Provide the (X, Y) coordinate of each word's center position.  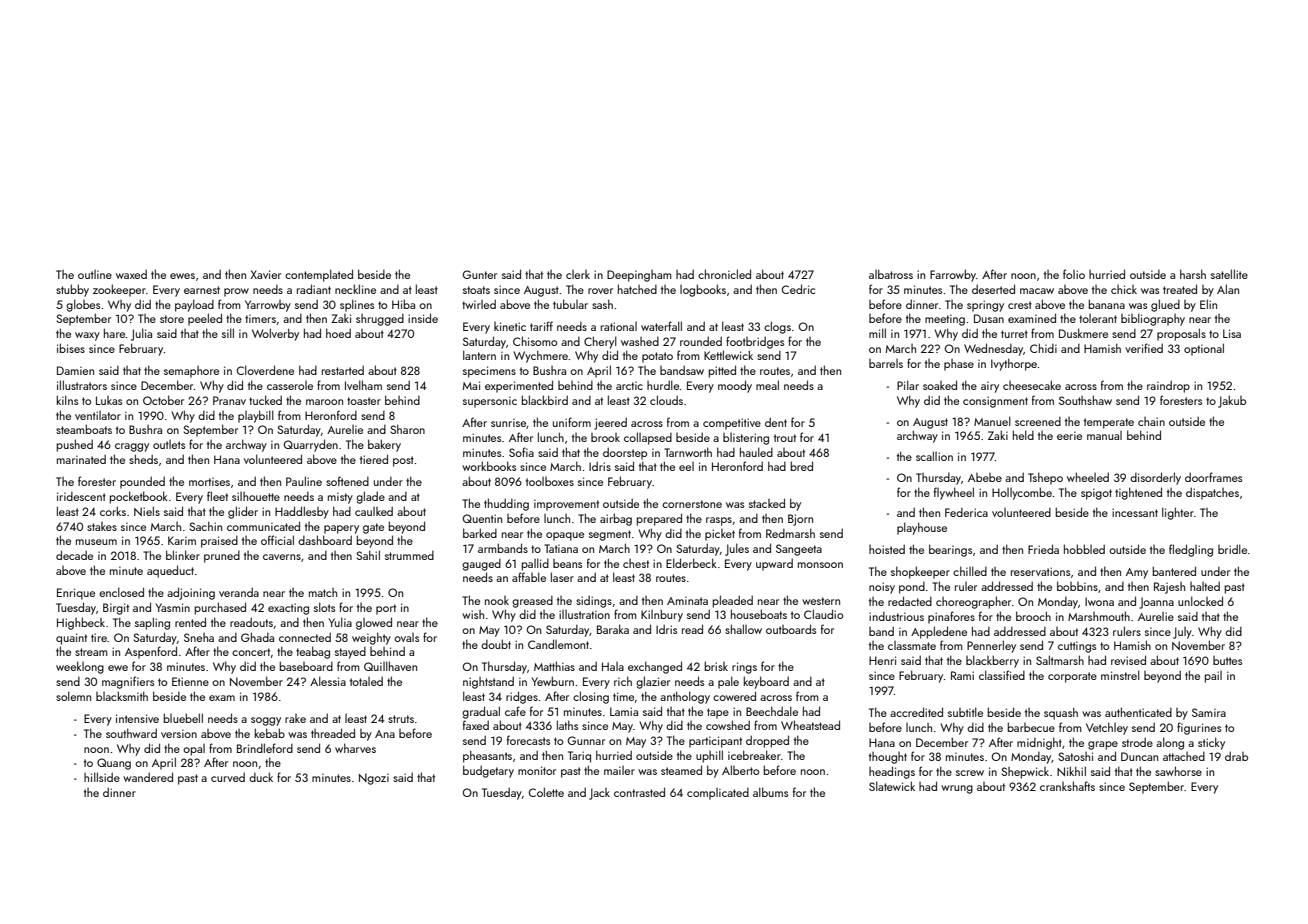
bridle (1232, 549)
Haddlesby (302, 512)
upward (774, 564)
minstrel (1120, 675)
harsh (1193, 274)
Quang (114, 764)
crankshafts (1067, 786)
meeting (945, 320)
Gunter (479, 274)
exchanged (655, 667)
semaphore (191, 372)
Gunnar (586, 740)
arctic (629, 385)
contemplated (319, 275)
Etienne (190, 681)
